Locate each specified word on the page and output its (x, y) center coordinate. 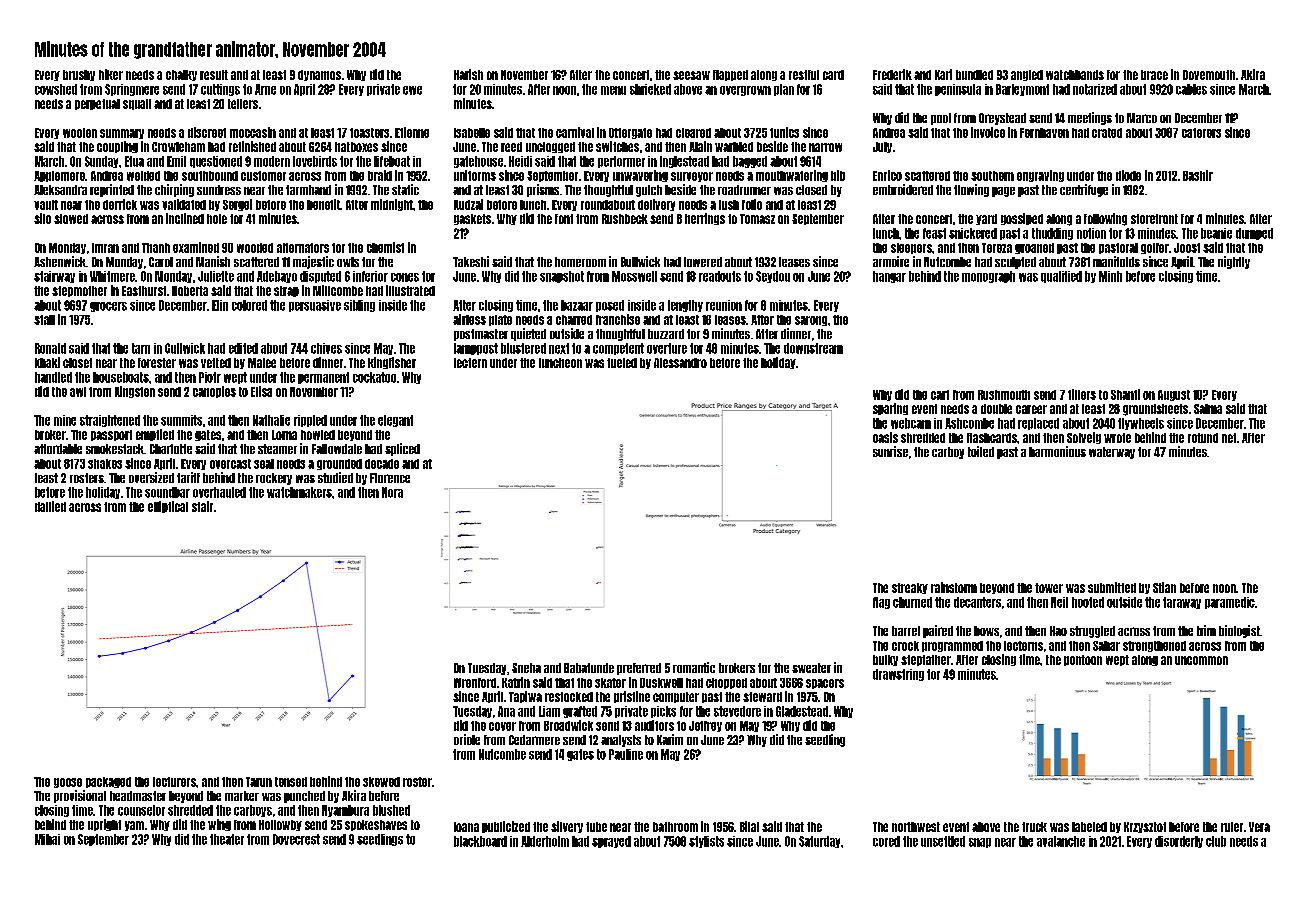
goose (68, 783)
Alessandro (680, 363)
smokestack (115, 449)
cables (1191, 89)
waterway (1112, 453)
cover (502, 726)
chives (326, 348)
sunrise (890, 451)
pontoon (1083, 660)
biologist (1239, 631)
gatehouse (478, 162)
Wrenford (475, 683)
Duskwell (661, 683)
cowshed (56, 89)
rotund (1203, 438)
